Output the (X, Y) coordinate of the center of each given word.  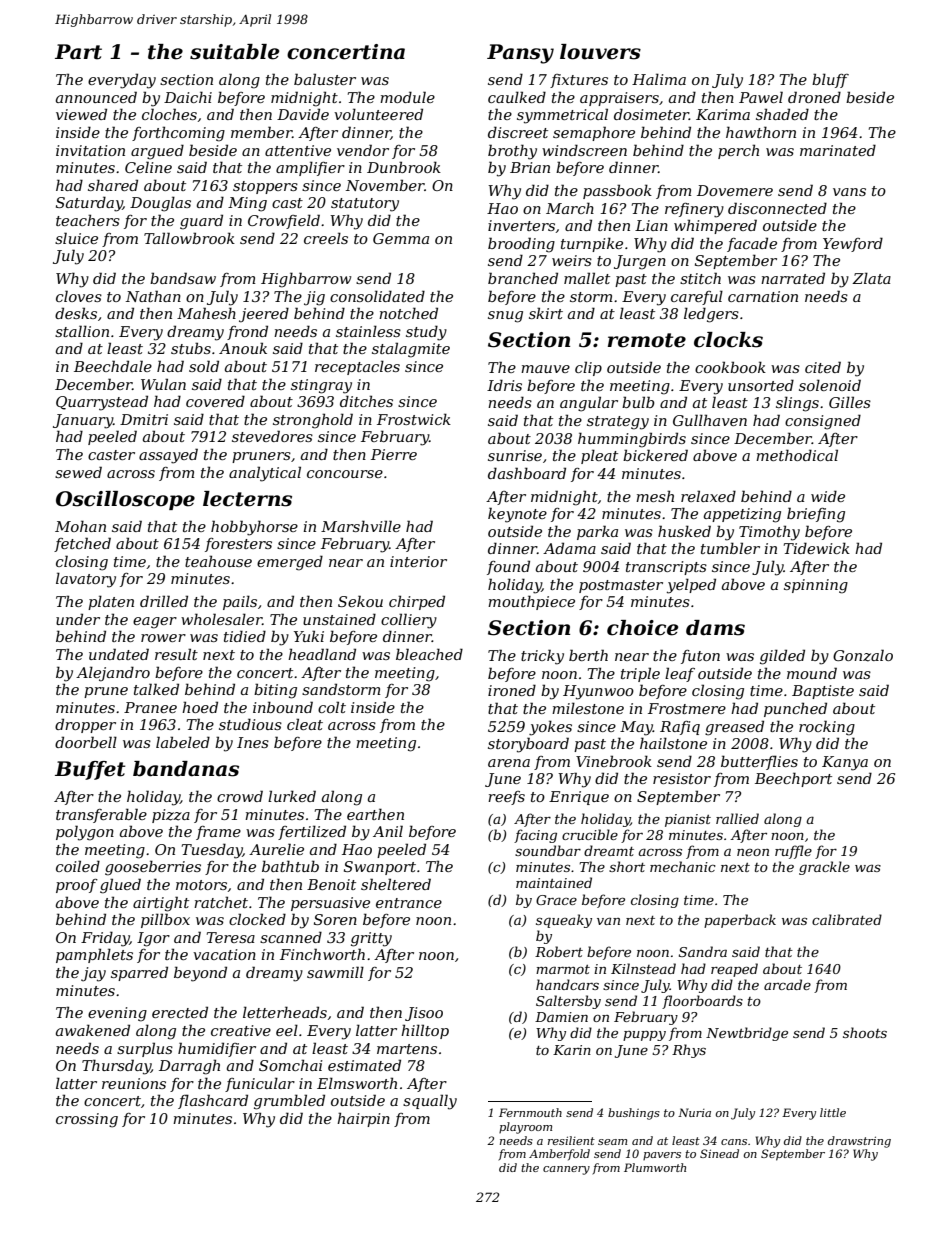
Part (78, 52)
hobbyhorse (254, 528)
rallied (737, 818)
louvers (600, 52)
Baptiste (823, 692)
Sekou (360, 601)
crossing (87, 1120)
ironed (512, 690)
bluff (830, 80)
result (176, 654)
